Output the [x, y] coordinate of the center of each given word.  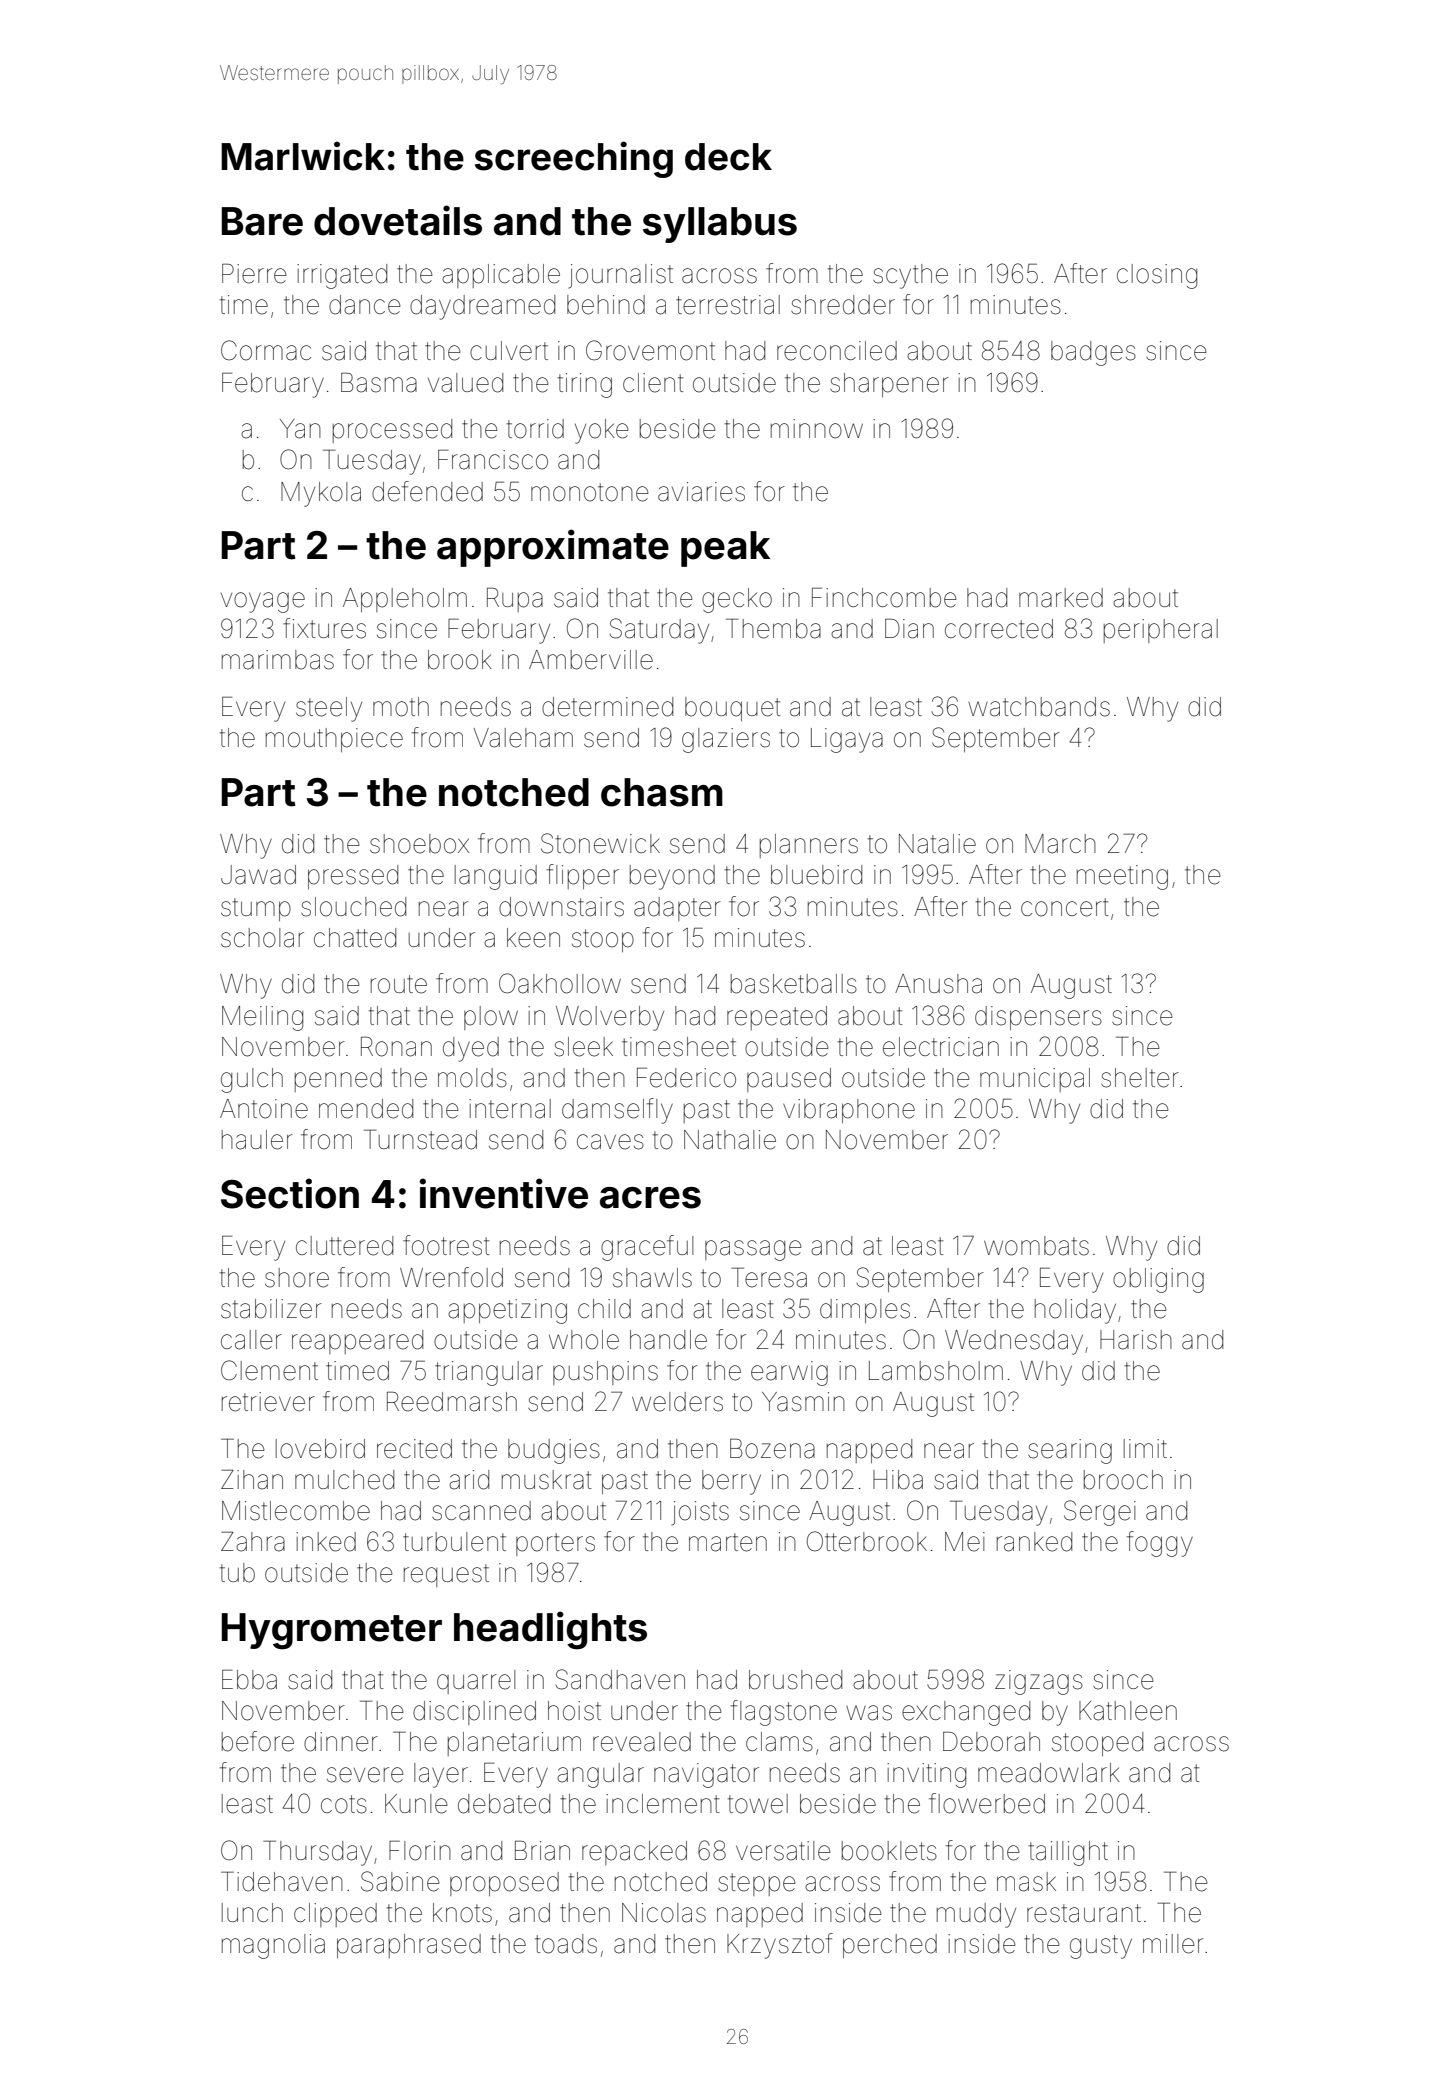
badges [1093, 353]
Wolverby [610, 1018]
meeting [1122, 877]
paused [789, 1080]
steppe [756, 1884]
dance [364, 305]
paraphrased [409, 1946]
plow [491, 1018]
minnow [817, 429]
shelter [1140, 1078]
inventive [503, 1193]
